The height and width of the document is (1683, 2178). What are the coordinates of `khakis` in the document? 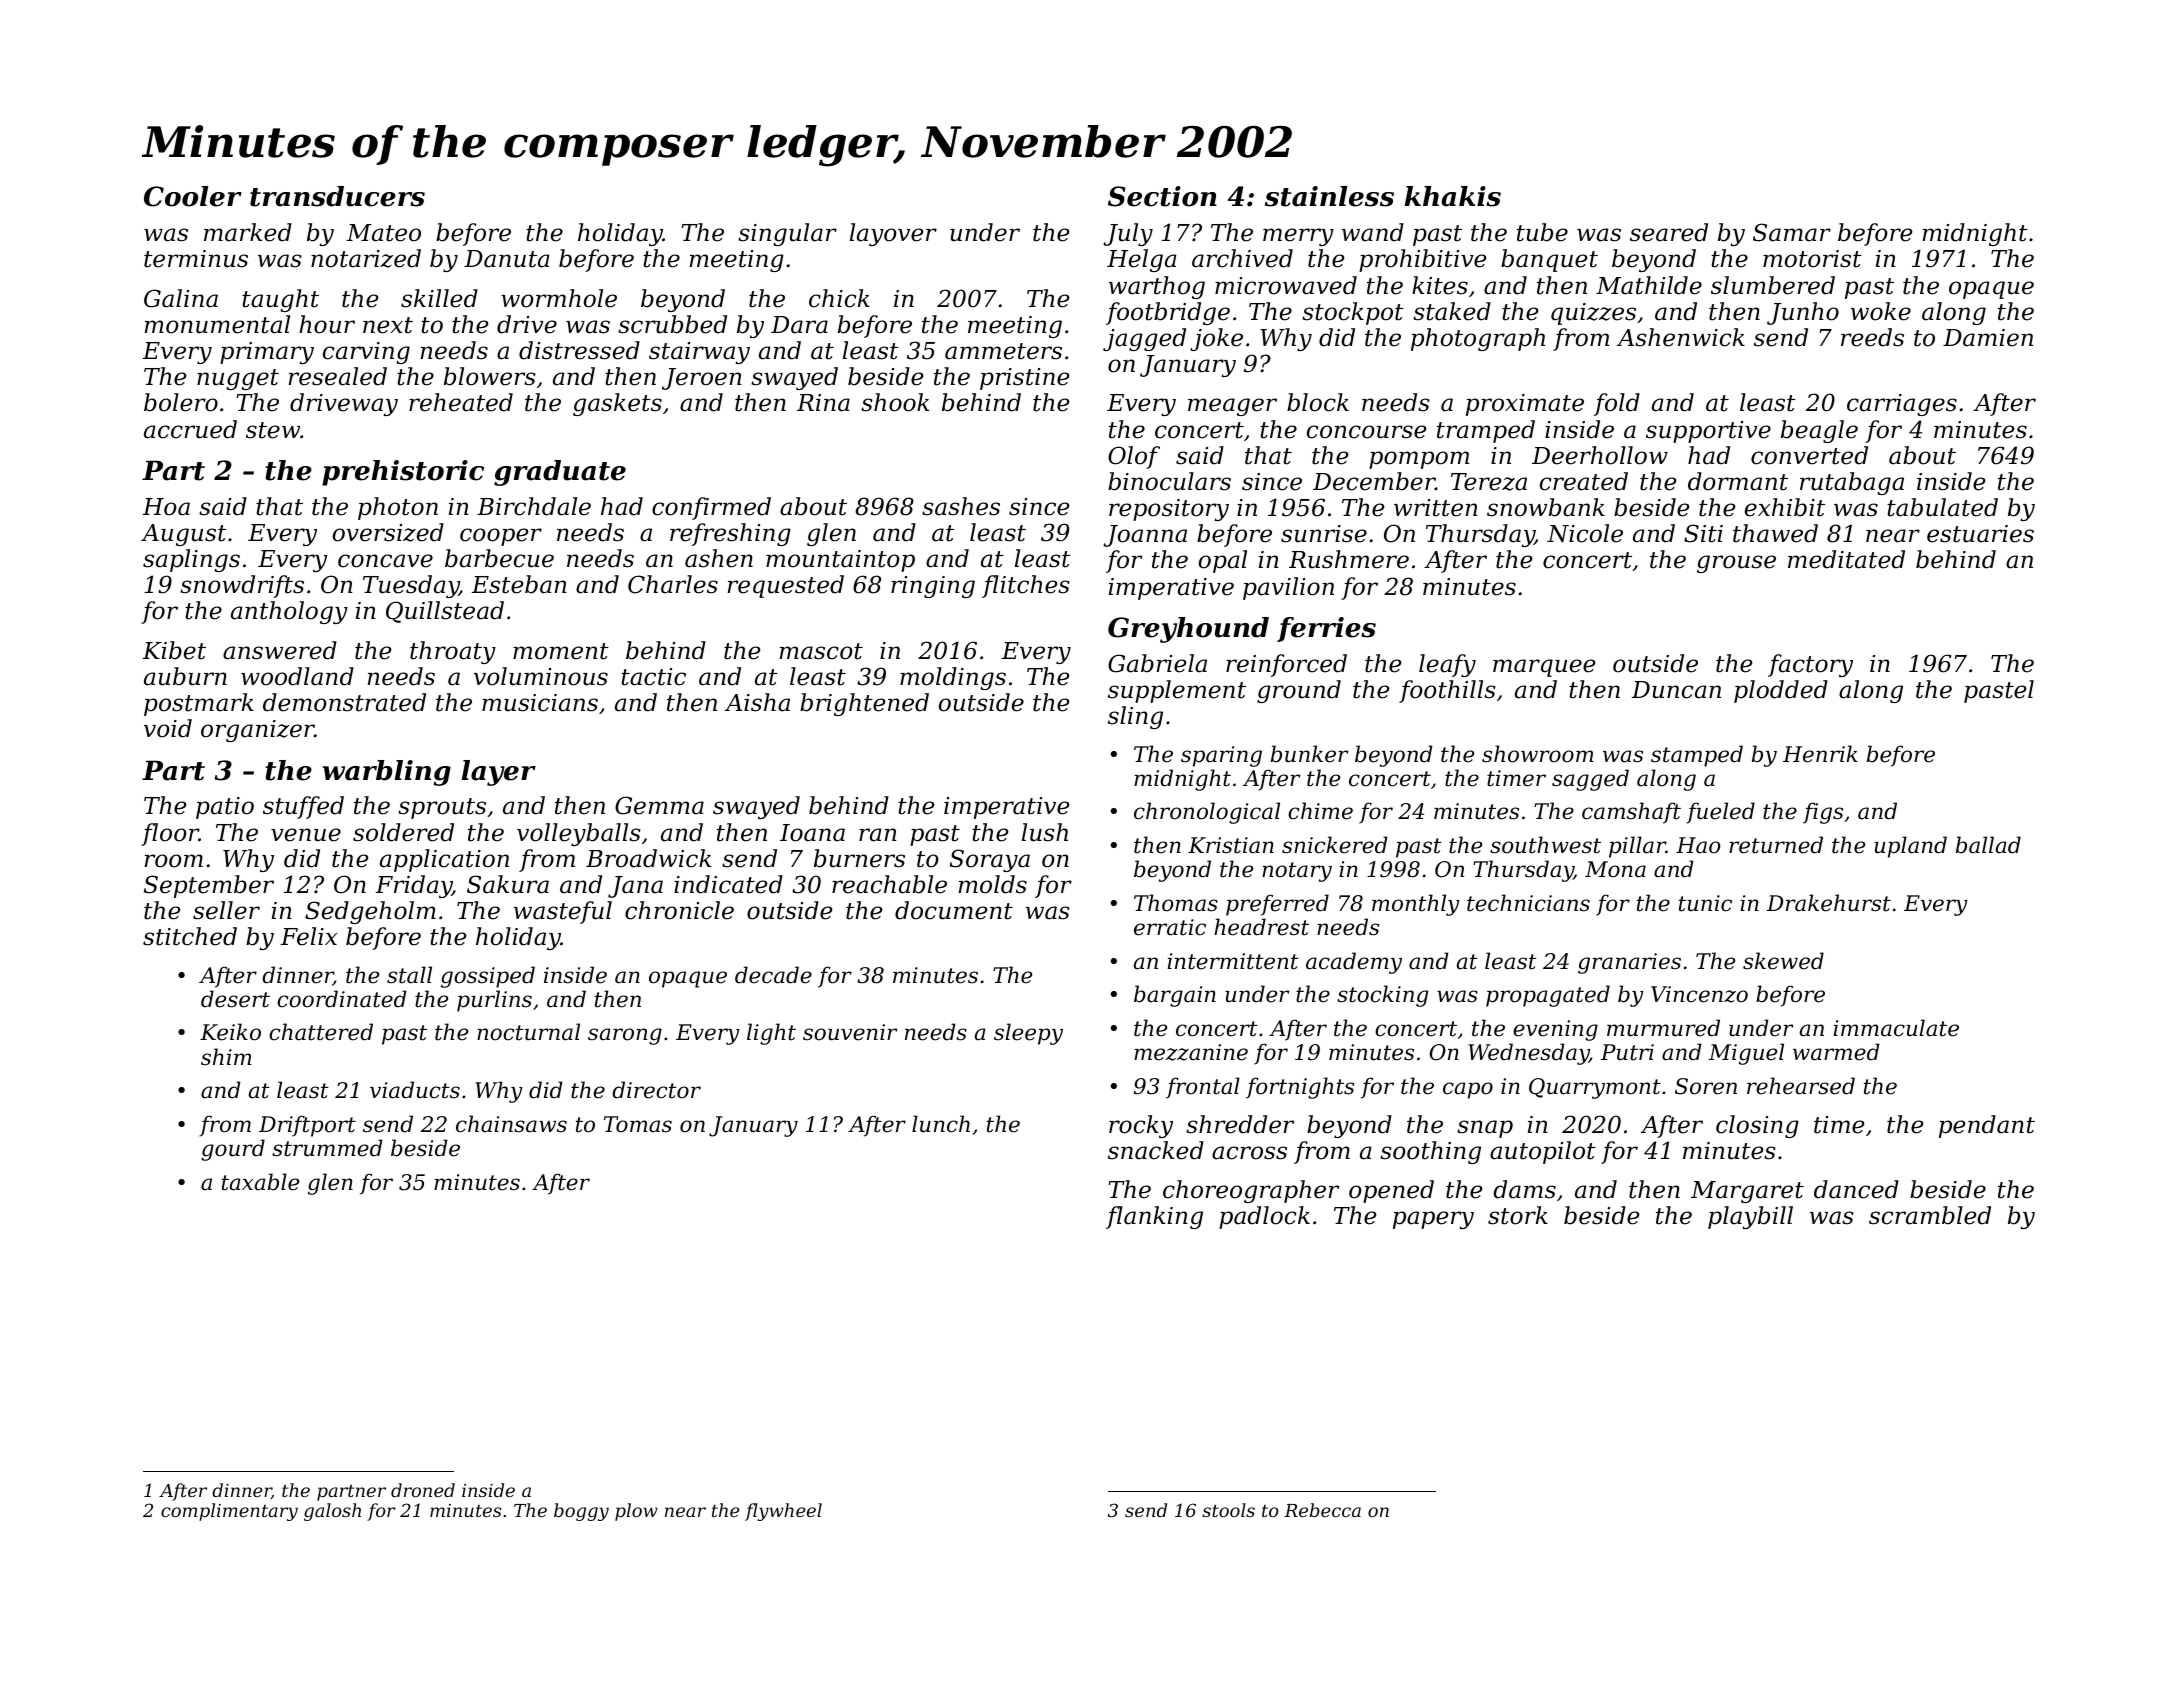 It's located at (1453, 196).
